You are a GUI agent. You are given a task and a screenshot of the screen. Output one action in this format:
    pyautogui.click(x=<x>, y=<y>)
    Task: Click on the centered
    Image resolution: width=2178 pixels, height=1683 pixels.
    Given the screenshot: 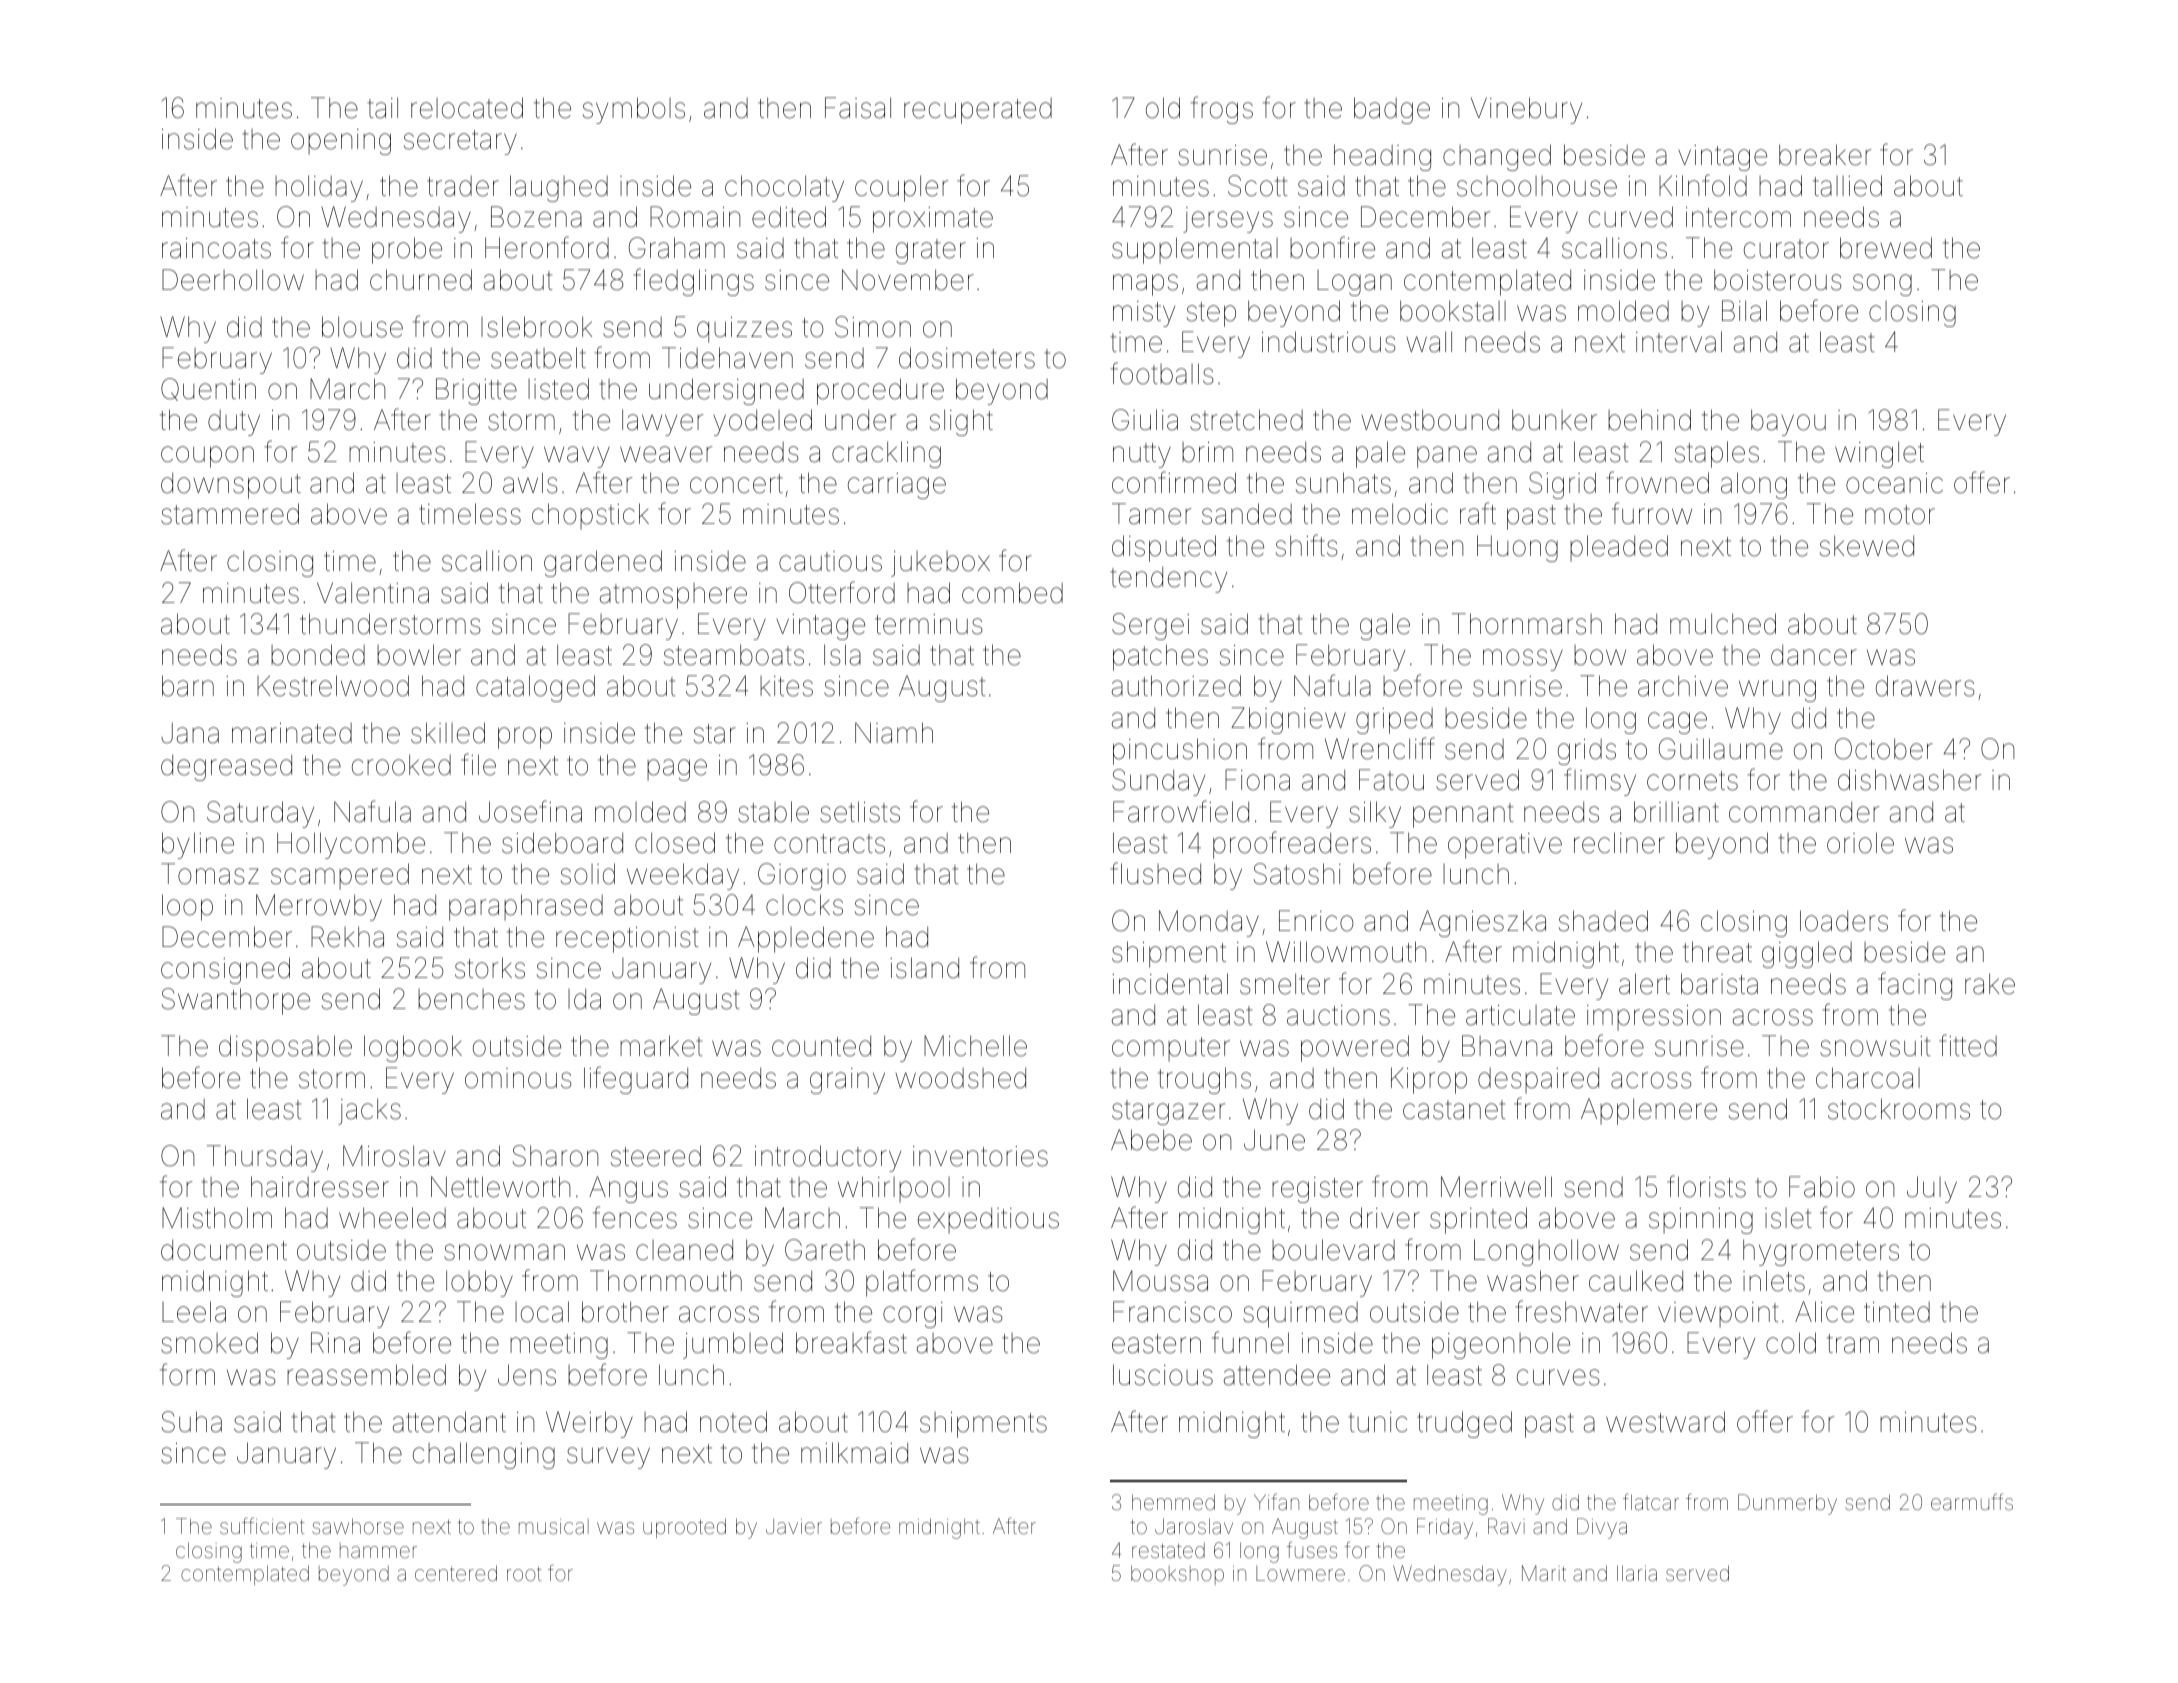 What is the action you would take?
    pyautogui.click(x=456, y=1573)
